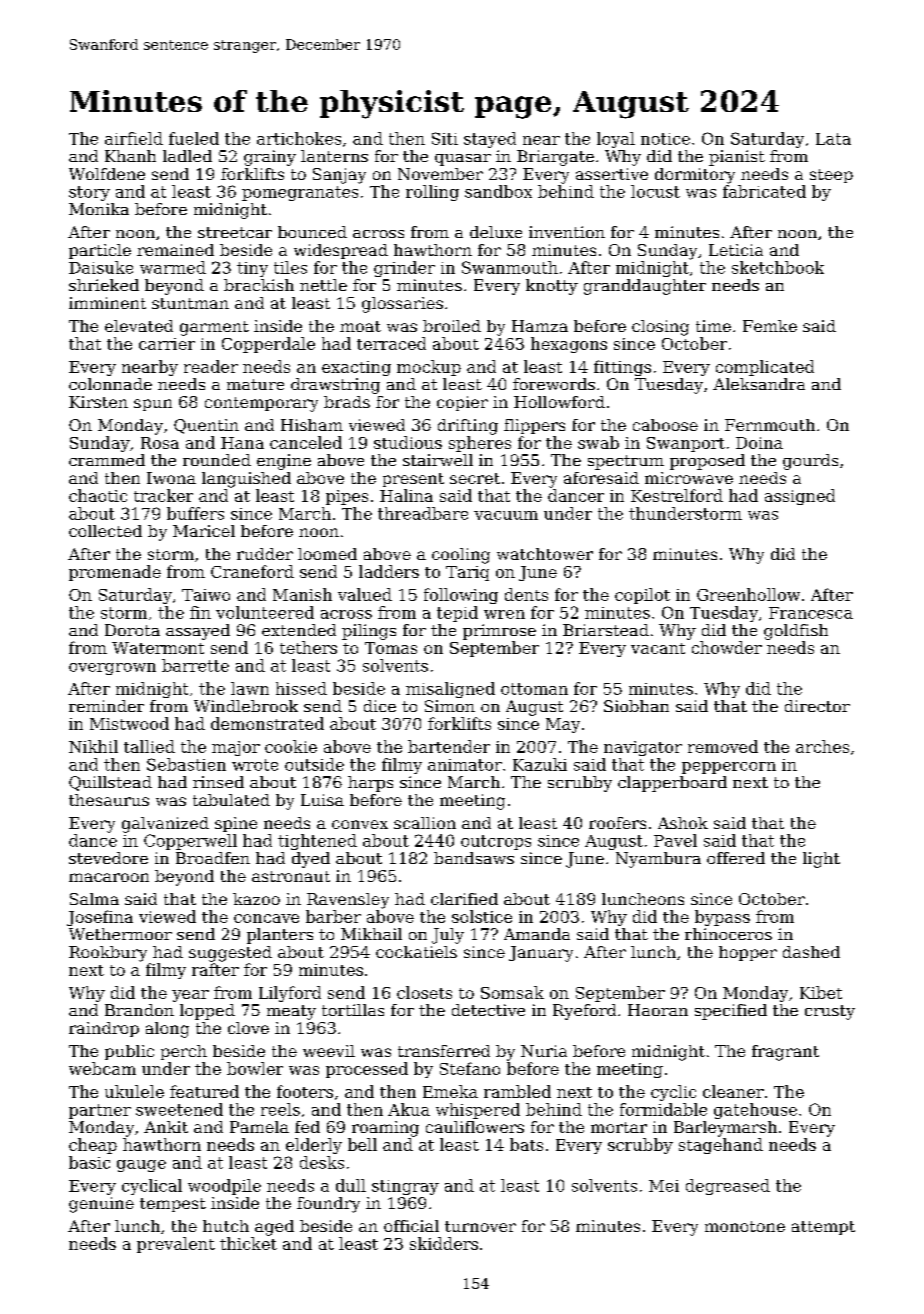  I want to click on dashed, so click(811, 952).
